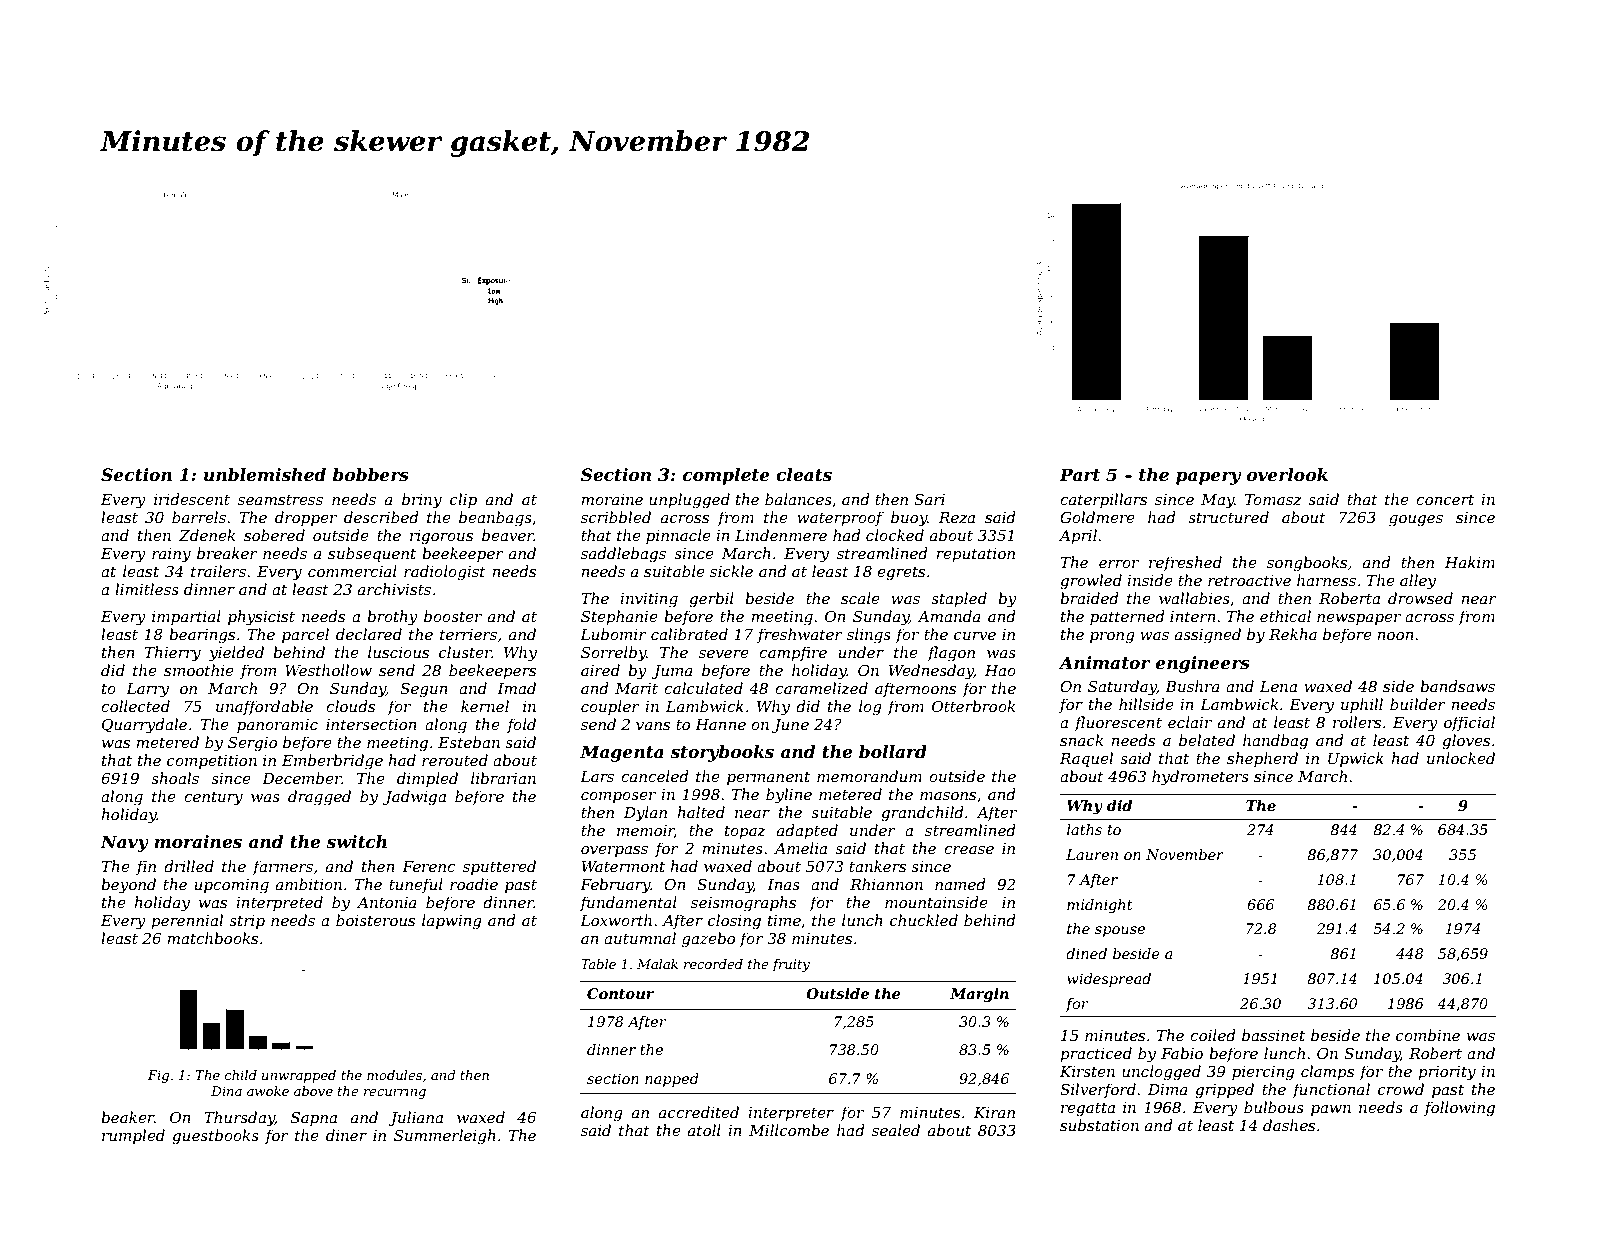 The height and width of the screenshot is (1234, 1597). Describe the element at coordinates (280, 500) in the screenshot. I see `seamstress` at that location.
